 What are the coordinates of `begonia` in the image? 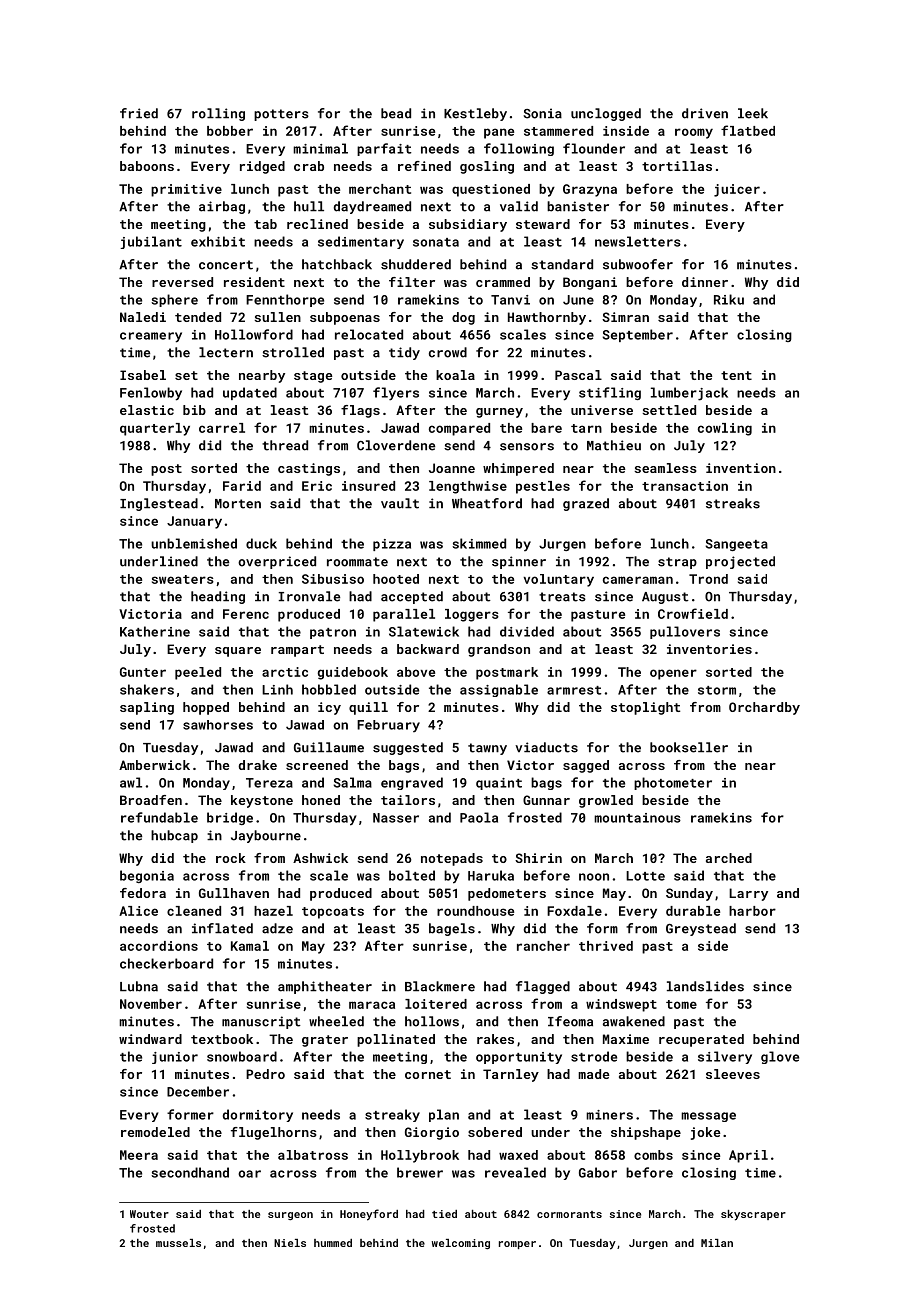 It's located at (147, 876).
